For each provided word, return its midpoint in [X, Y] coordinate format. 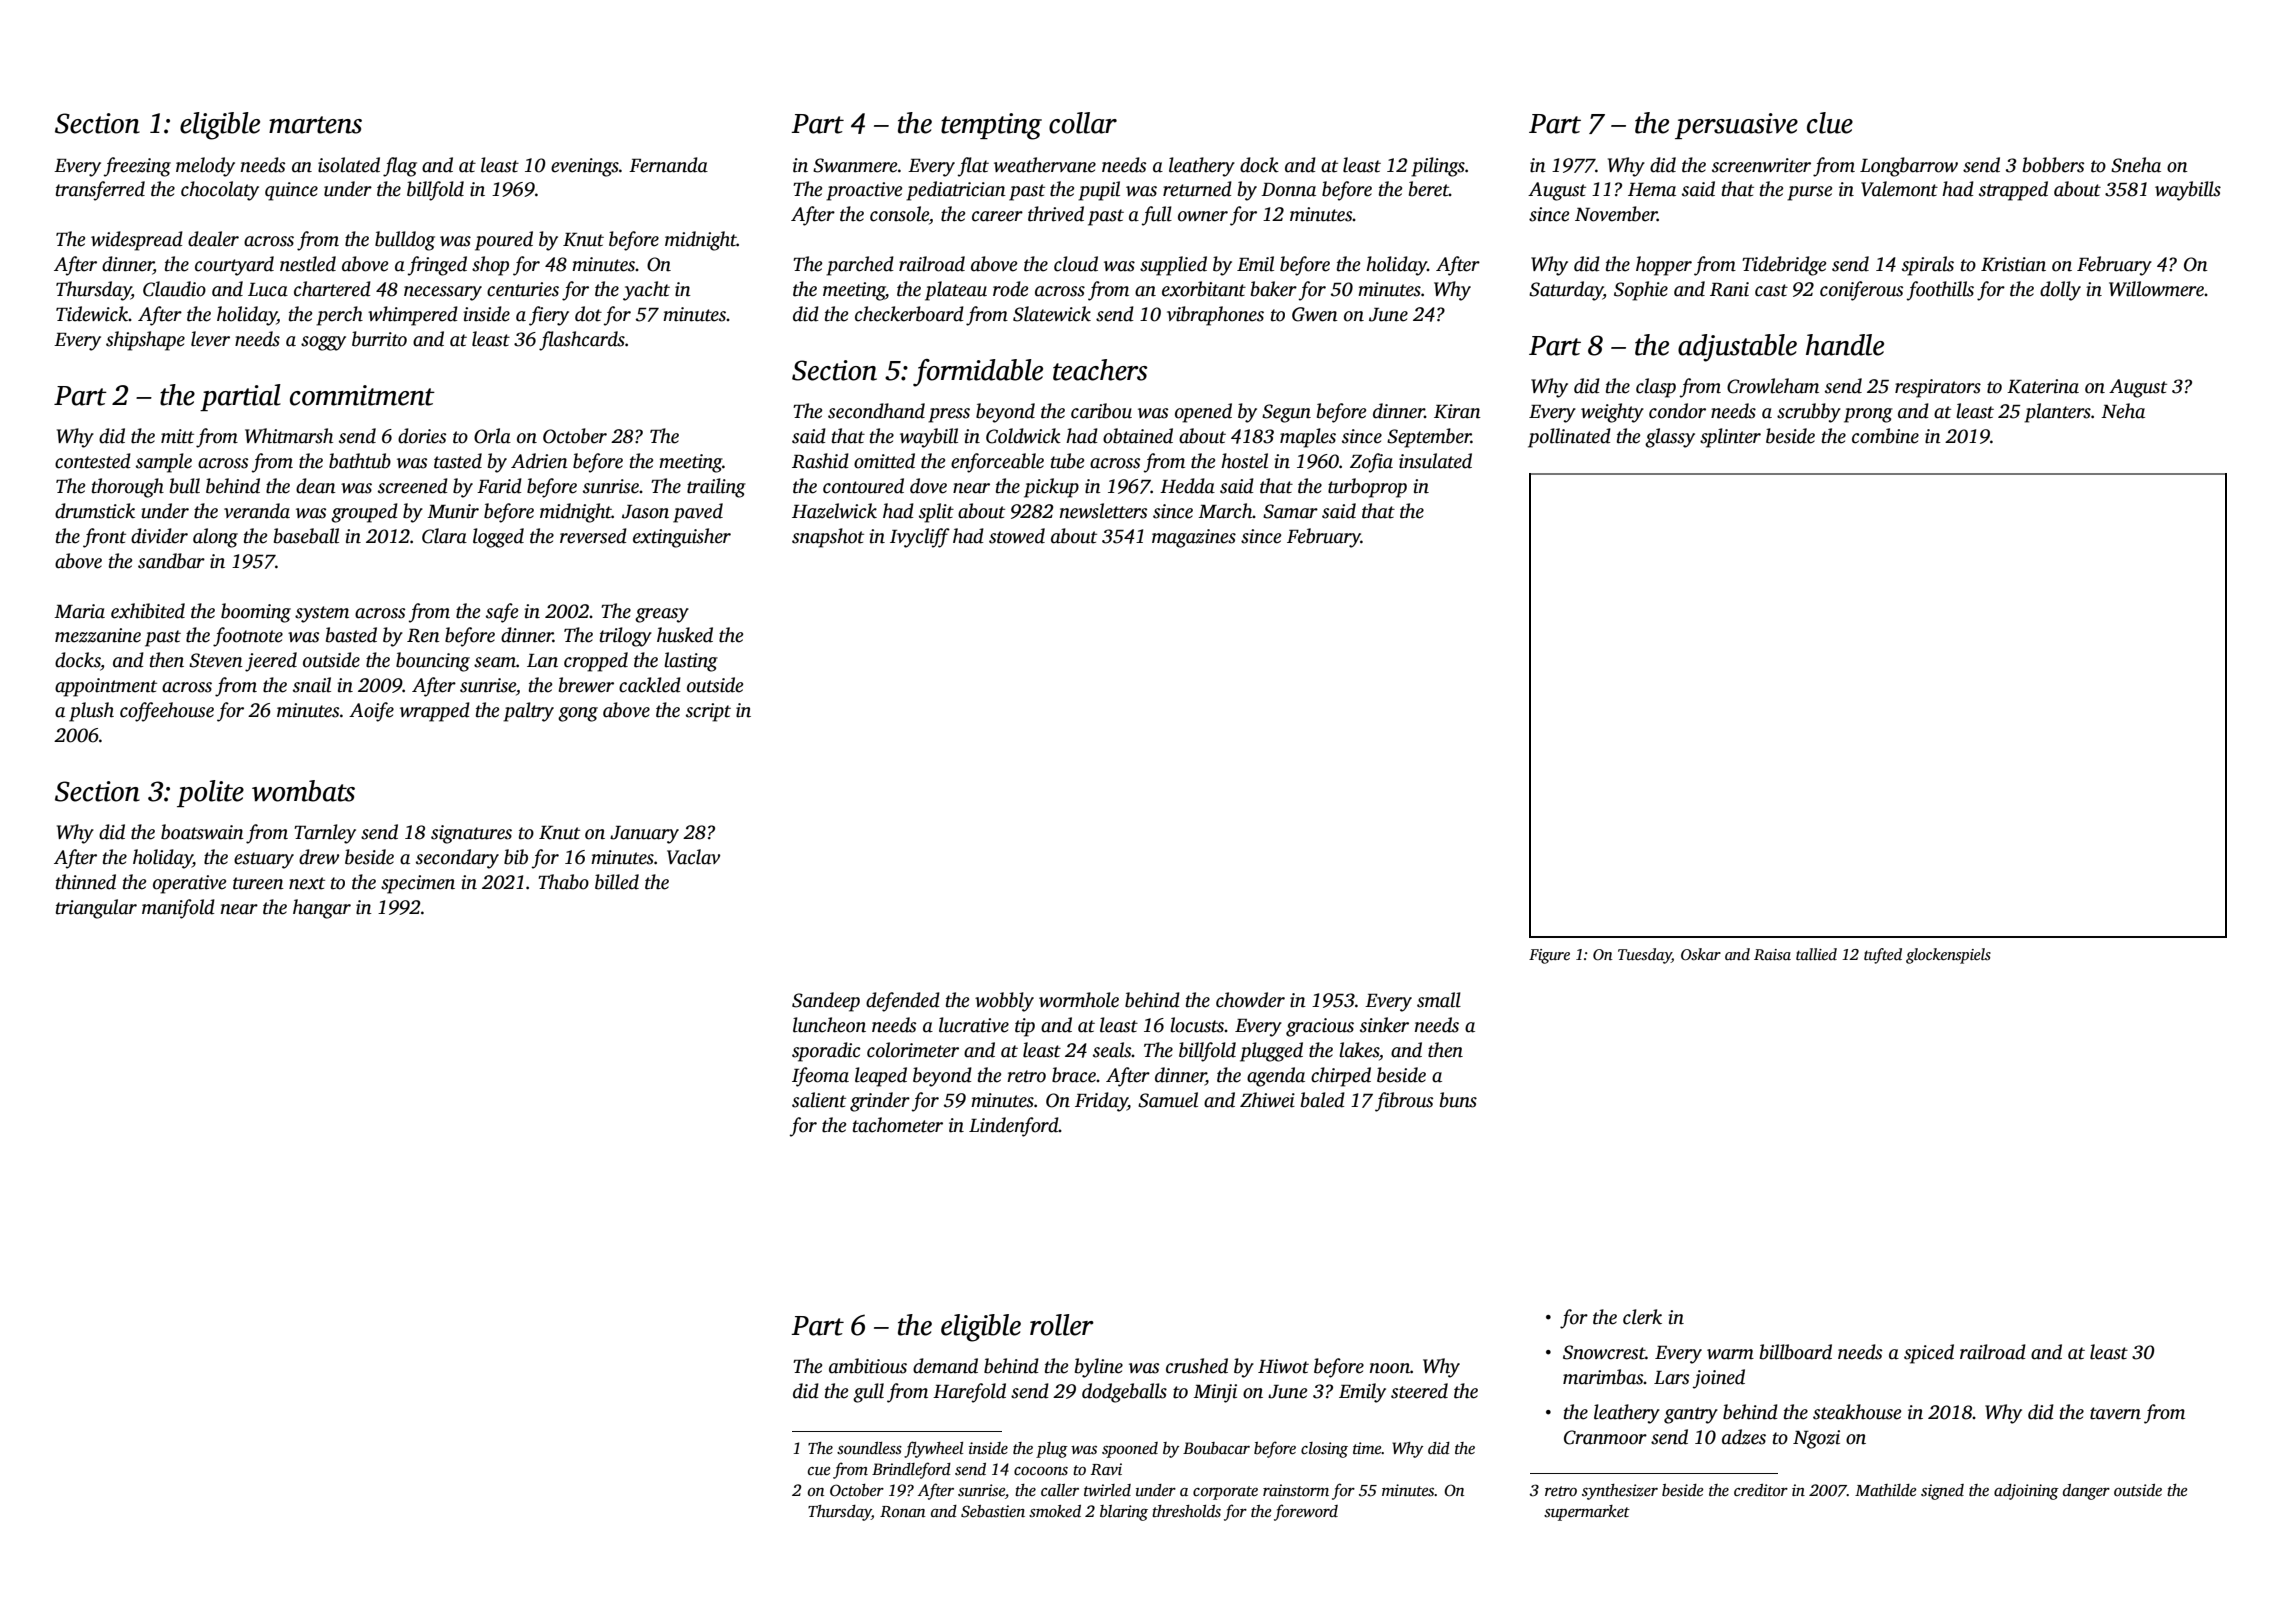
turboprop [1367, 488]
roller [1062, 1325]
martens [315, 125]
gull [868, 1393]
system [322, 614]
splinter [1730, 438]
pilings [1438, 167]
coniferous [1861, 291]
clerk [1642, 1317]
